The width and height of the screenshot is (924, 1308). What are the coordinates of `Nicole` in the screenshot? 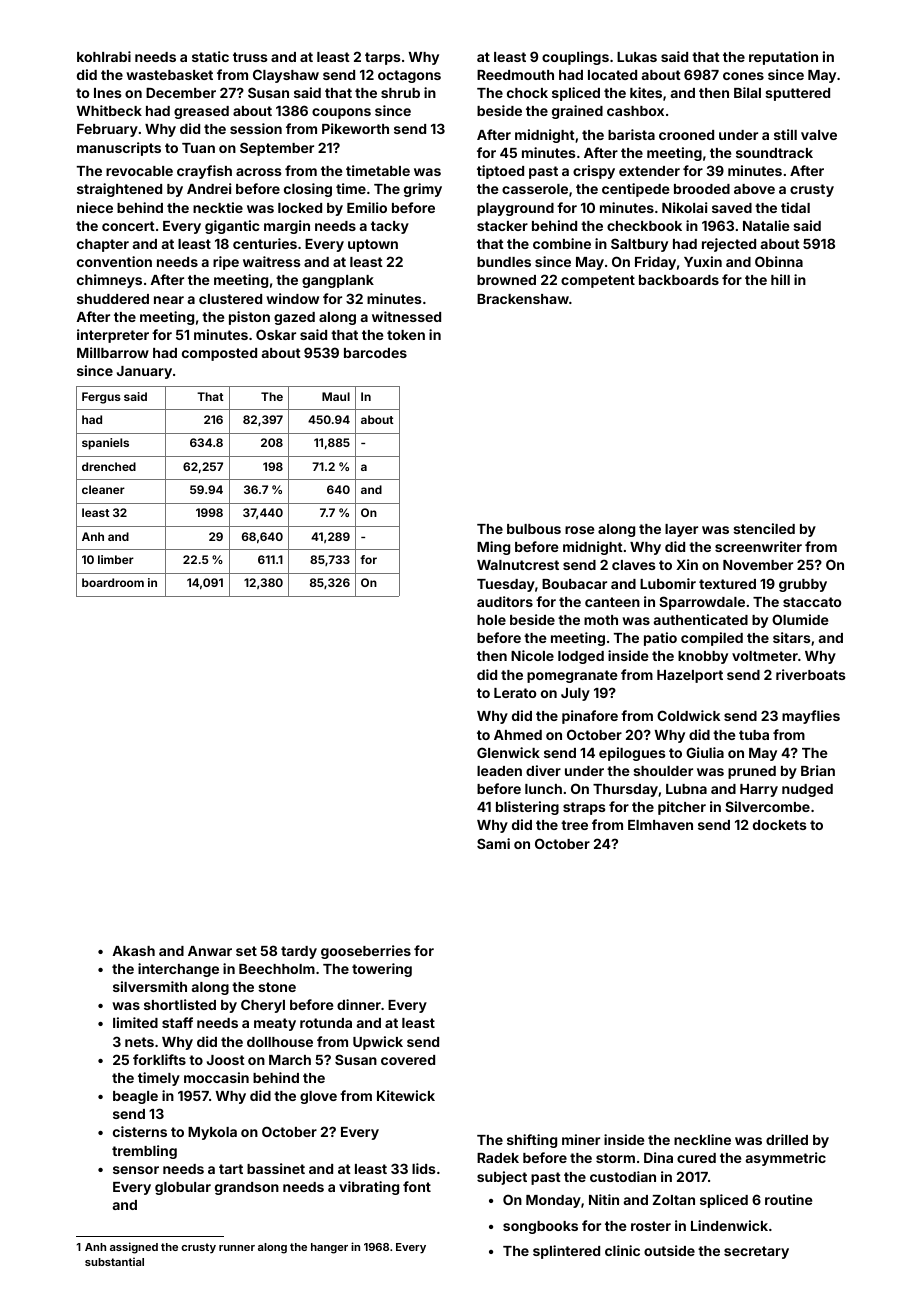 It's located at (532, 655).
